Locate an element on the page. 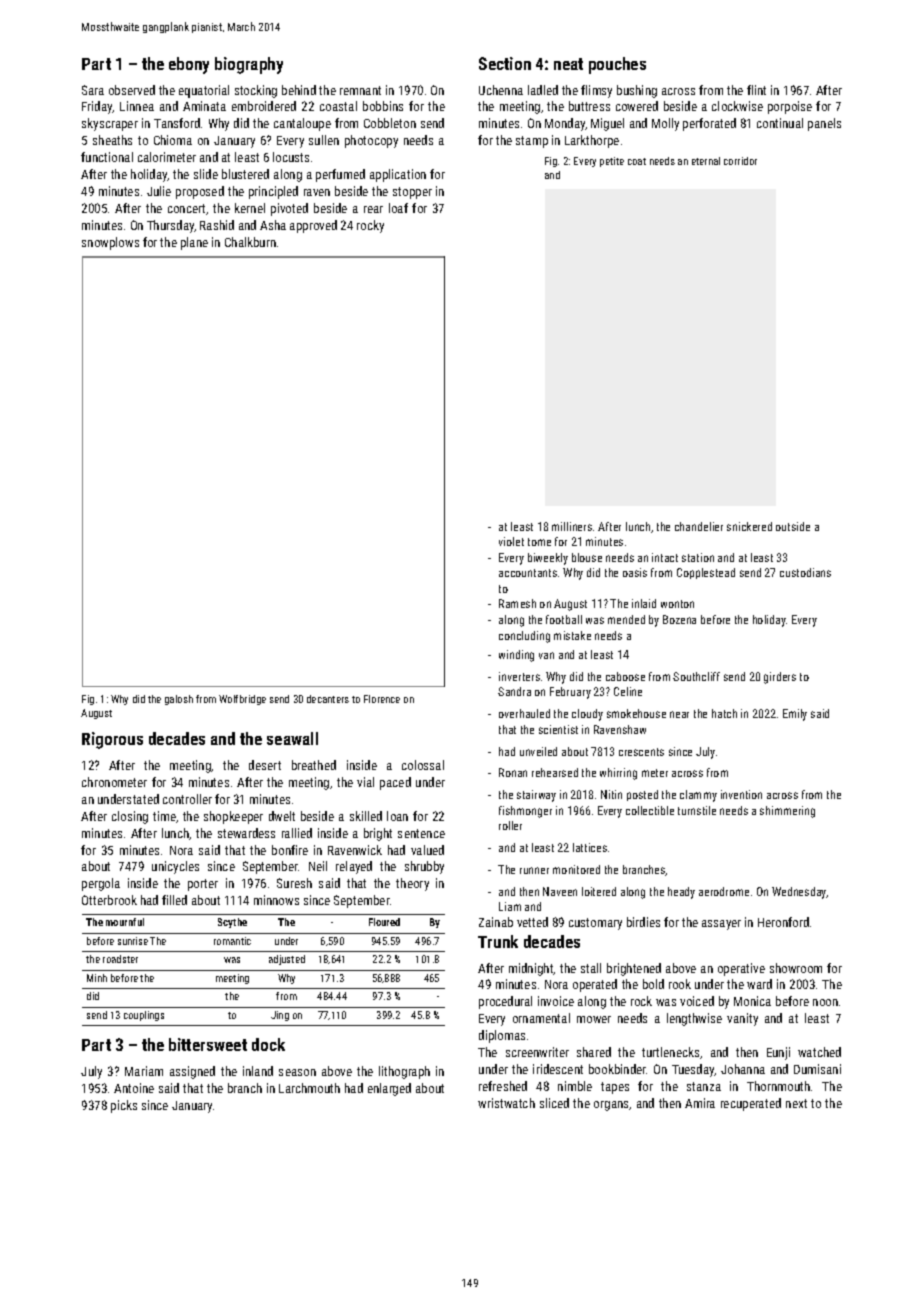  picks is located at coordinates (124, 1106).
